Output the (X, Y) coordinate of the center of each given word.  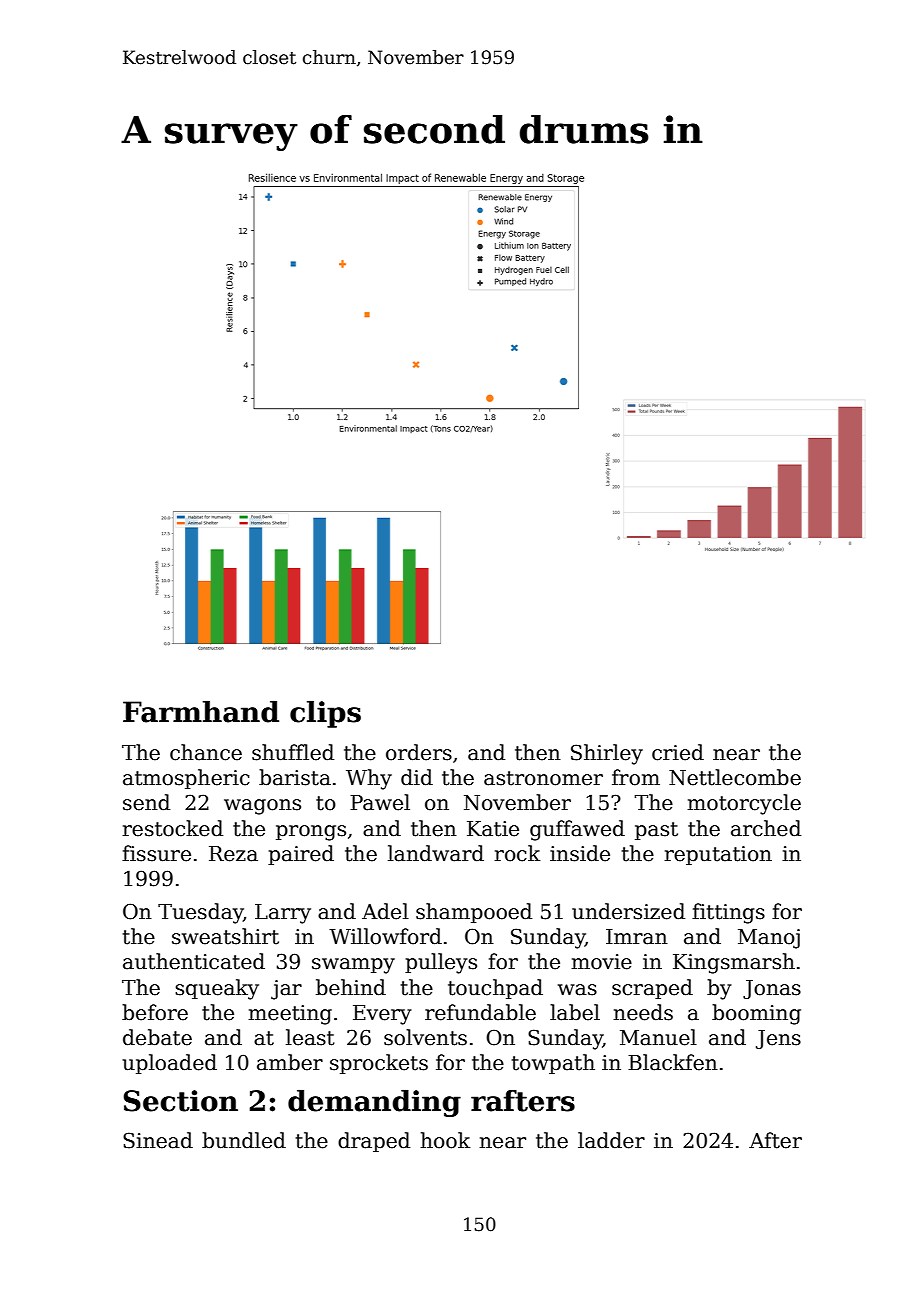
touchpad (495, 989)
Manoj (769, 939)
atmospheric (186, 779)
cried (678, 752)
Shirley (607, 754)
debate (157, 1037)
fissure (156, 853)
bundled (244, 1140)
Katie (493, 829)
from (636, 777)
